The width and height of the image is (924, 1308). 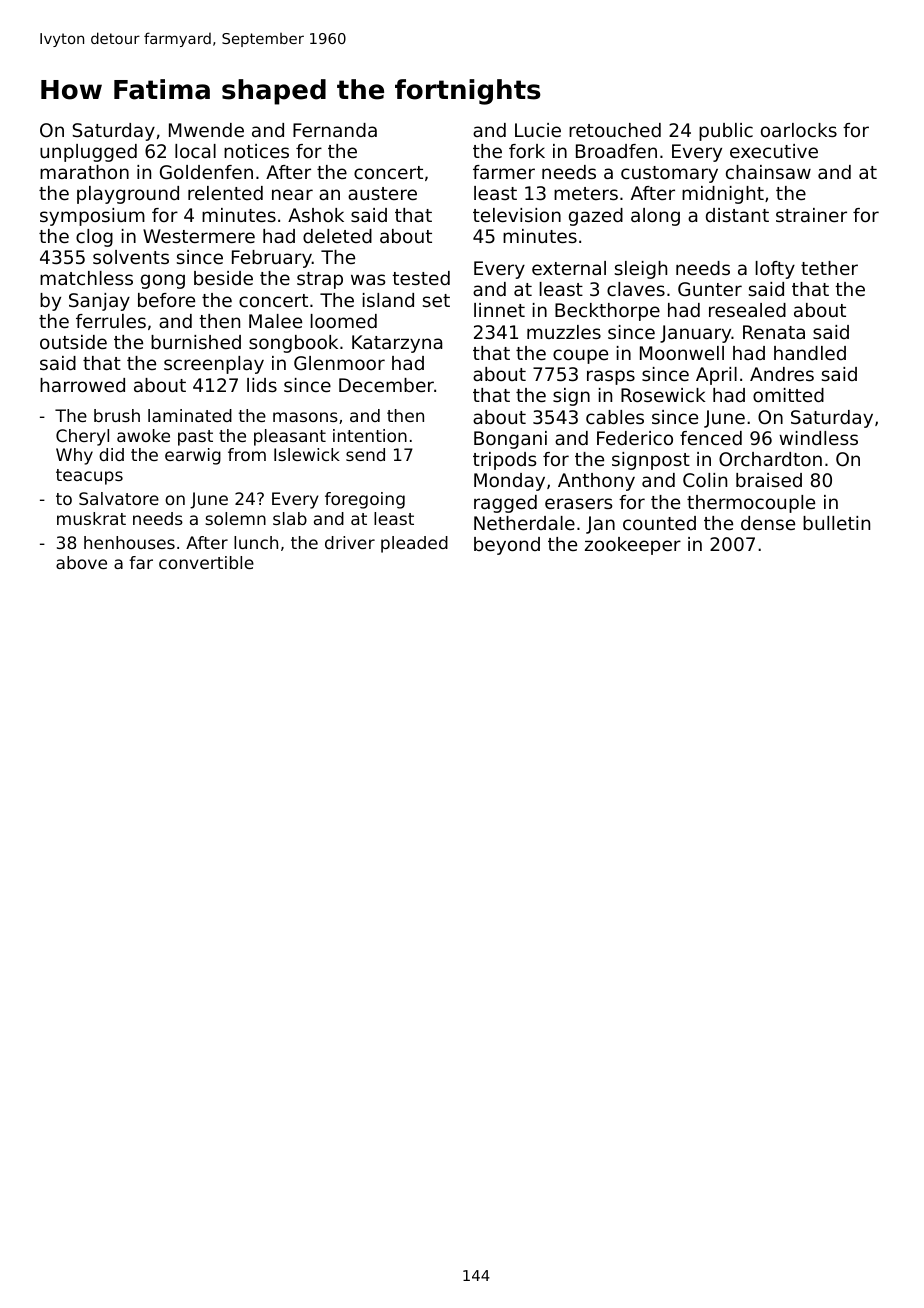 What do you see at coordinates (538, 130) in the image?
I see `Lucie` at bounding box center [538, 130].
